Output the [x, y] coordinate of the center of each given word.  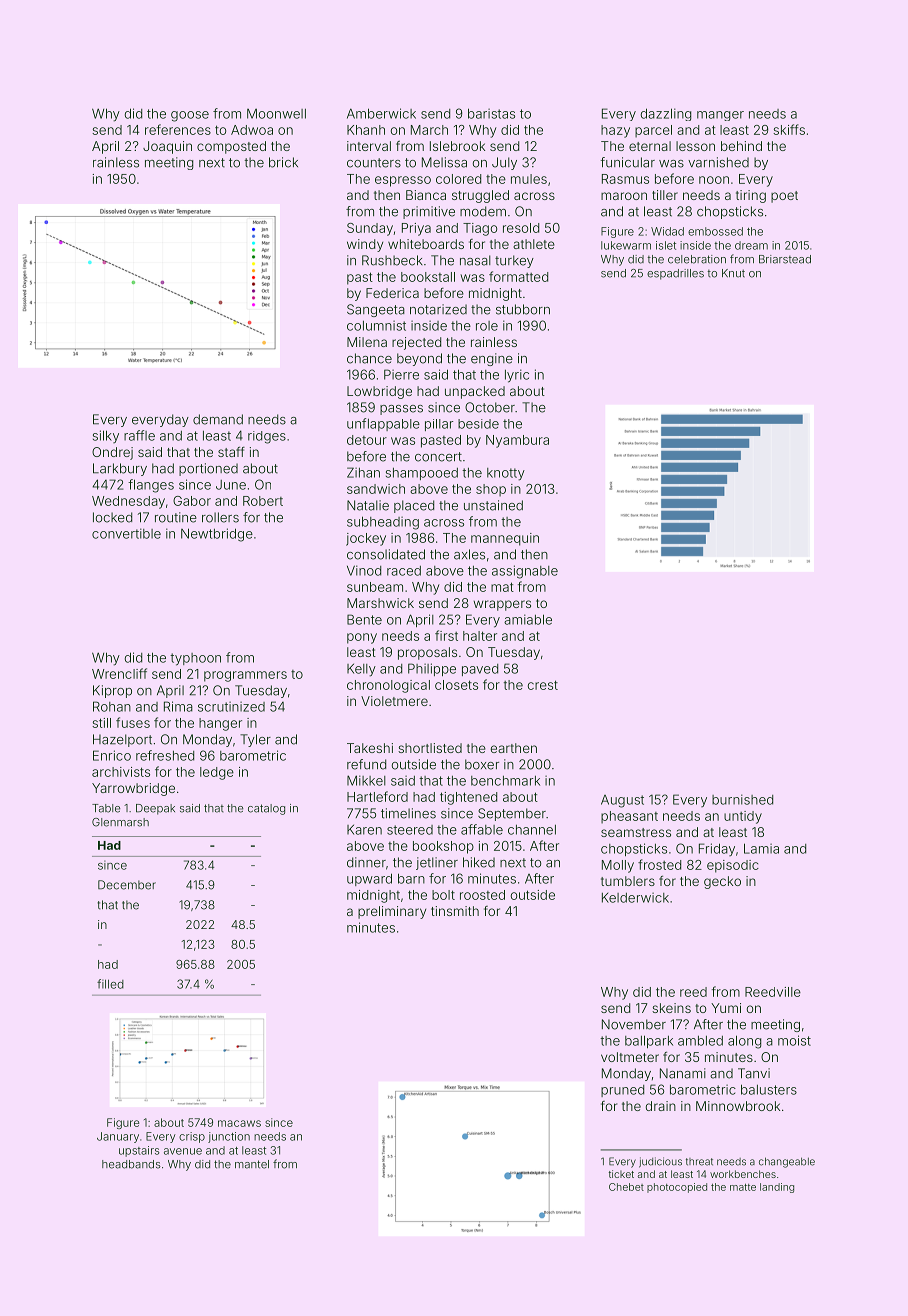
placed [414, 506]
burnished [742, 799]
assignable [525, 572]
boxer [482, 764]
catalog [266, 809]
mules [529, 179]
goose [190, 116]
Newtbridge [217, 535]
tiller [665, 195]
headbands [131, 1164]
